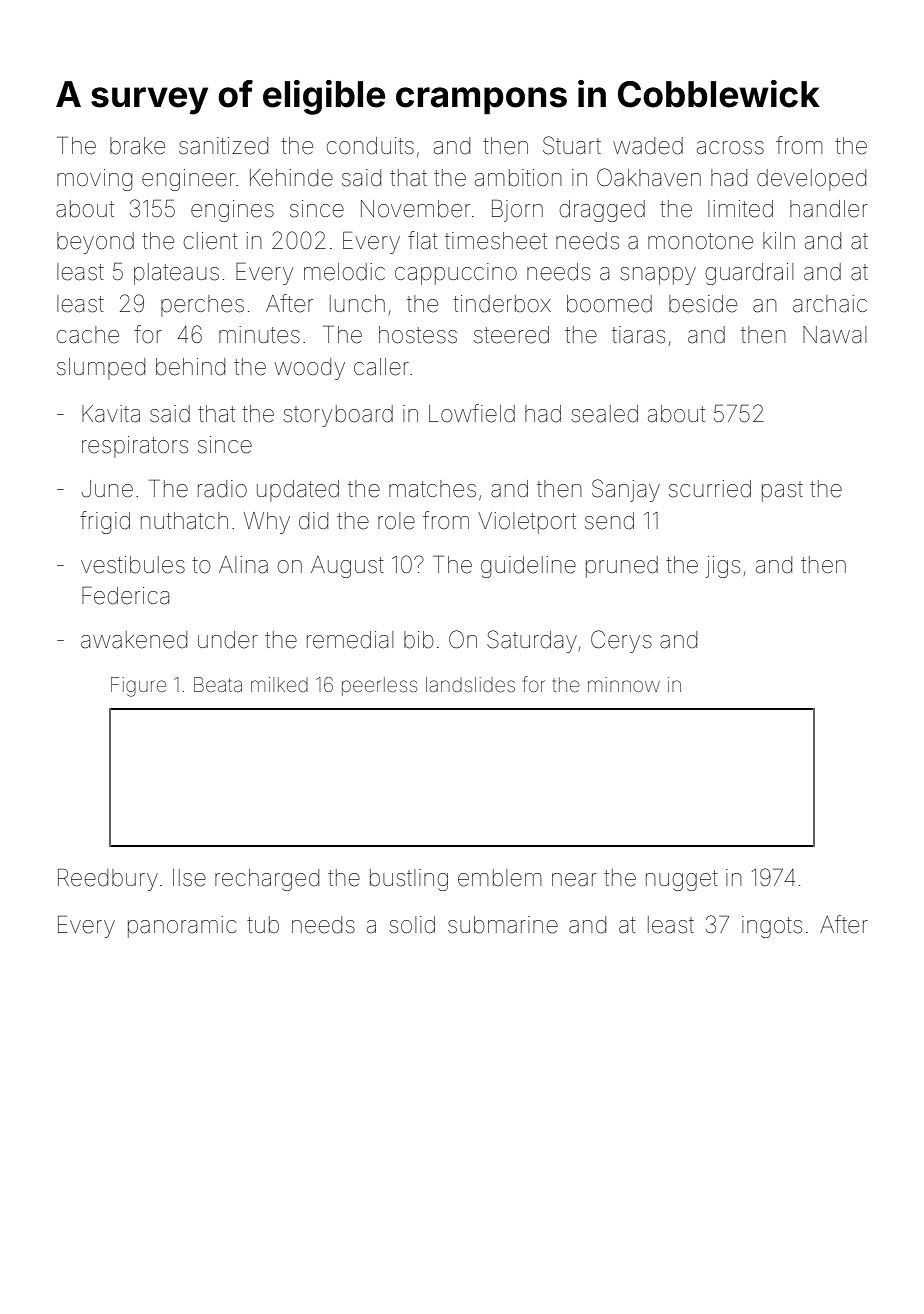  What do you see at coordinates (418, 335) in the page?
I see `hostess` at bounding box center [418, 335].
